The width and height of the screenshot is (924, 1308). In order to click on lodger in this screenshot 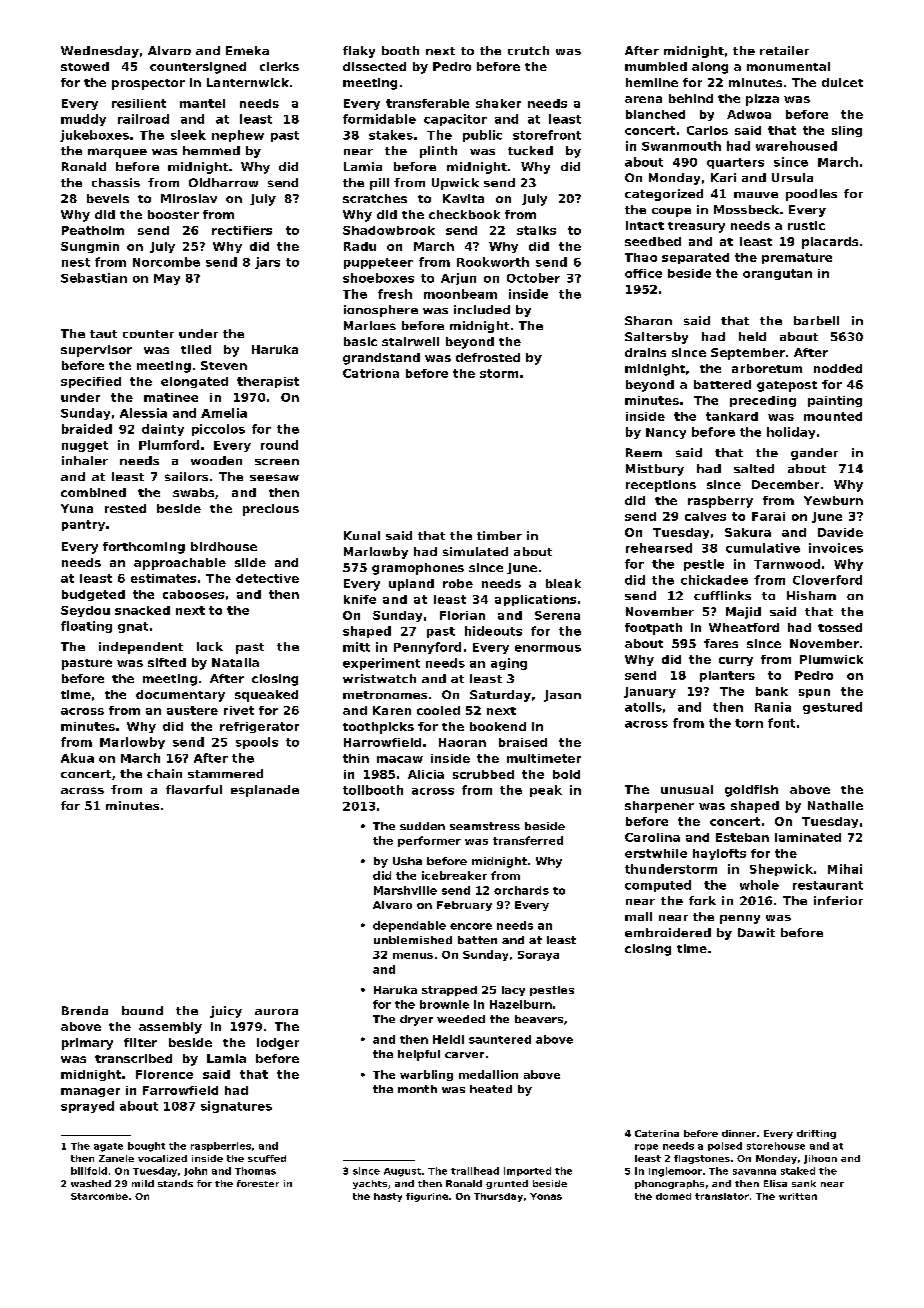, I will do `click(278, 1044)`.
